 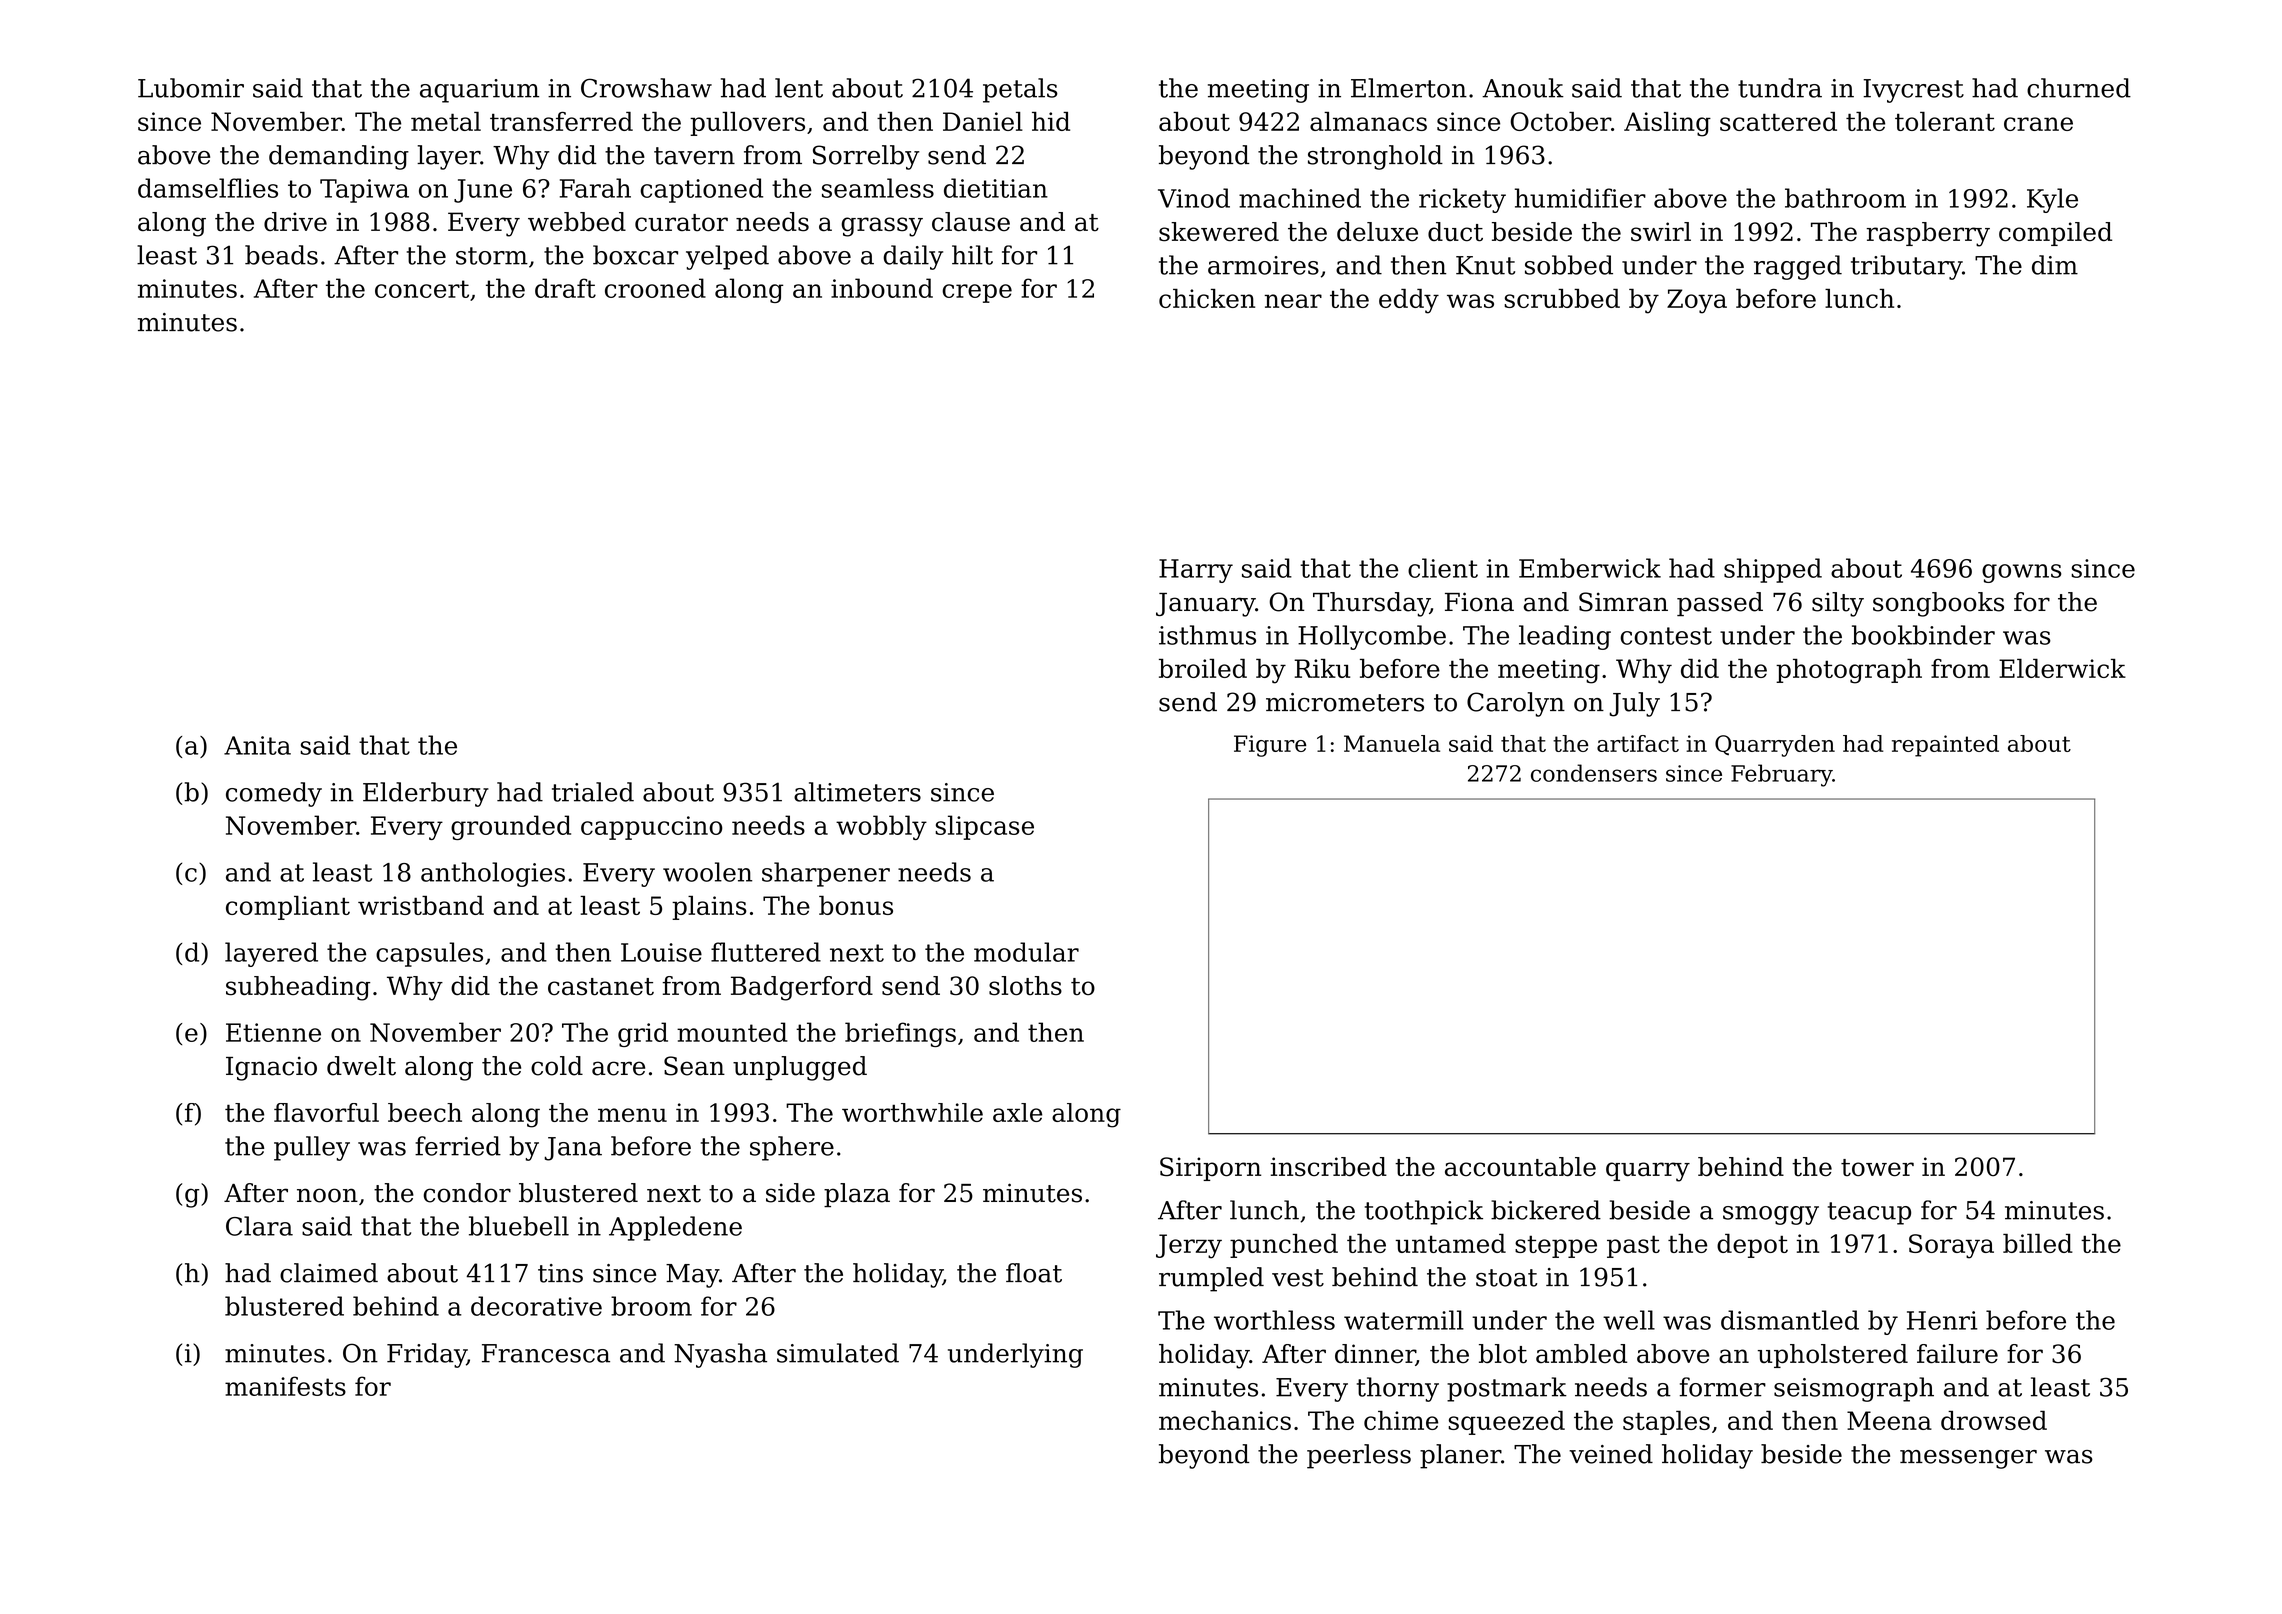 What do you see at coordinates (984, 827) in the screenshot?
I see `slipcase` at bounding box center [984, 827].
